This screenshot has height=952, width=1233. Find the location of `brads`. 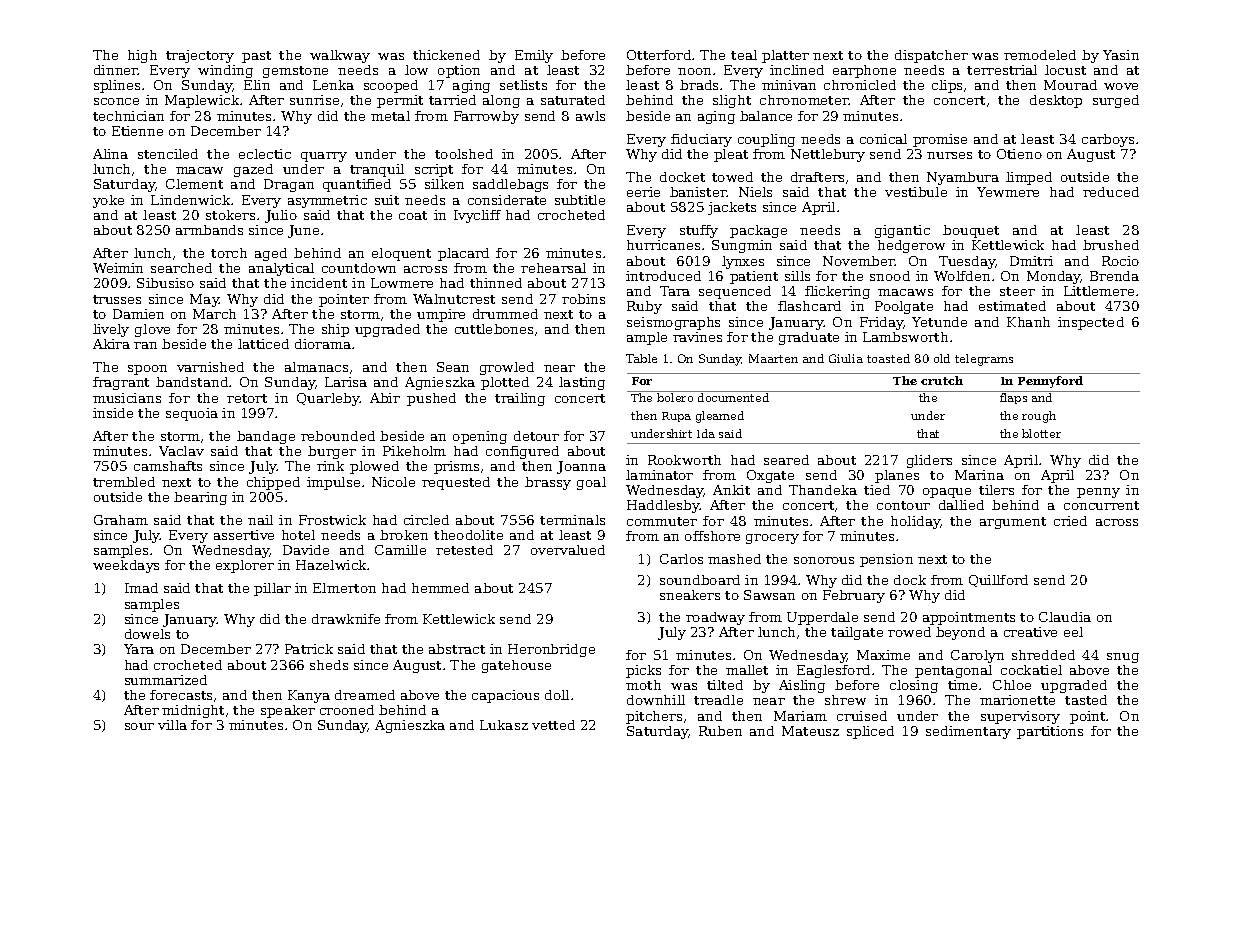

brads is located at coordinates (699, 85).
